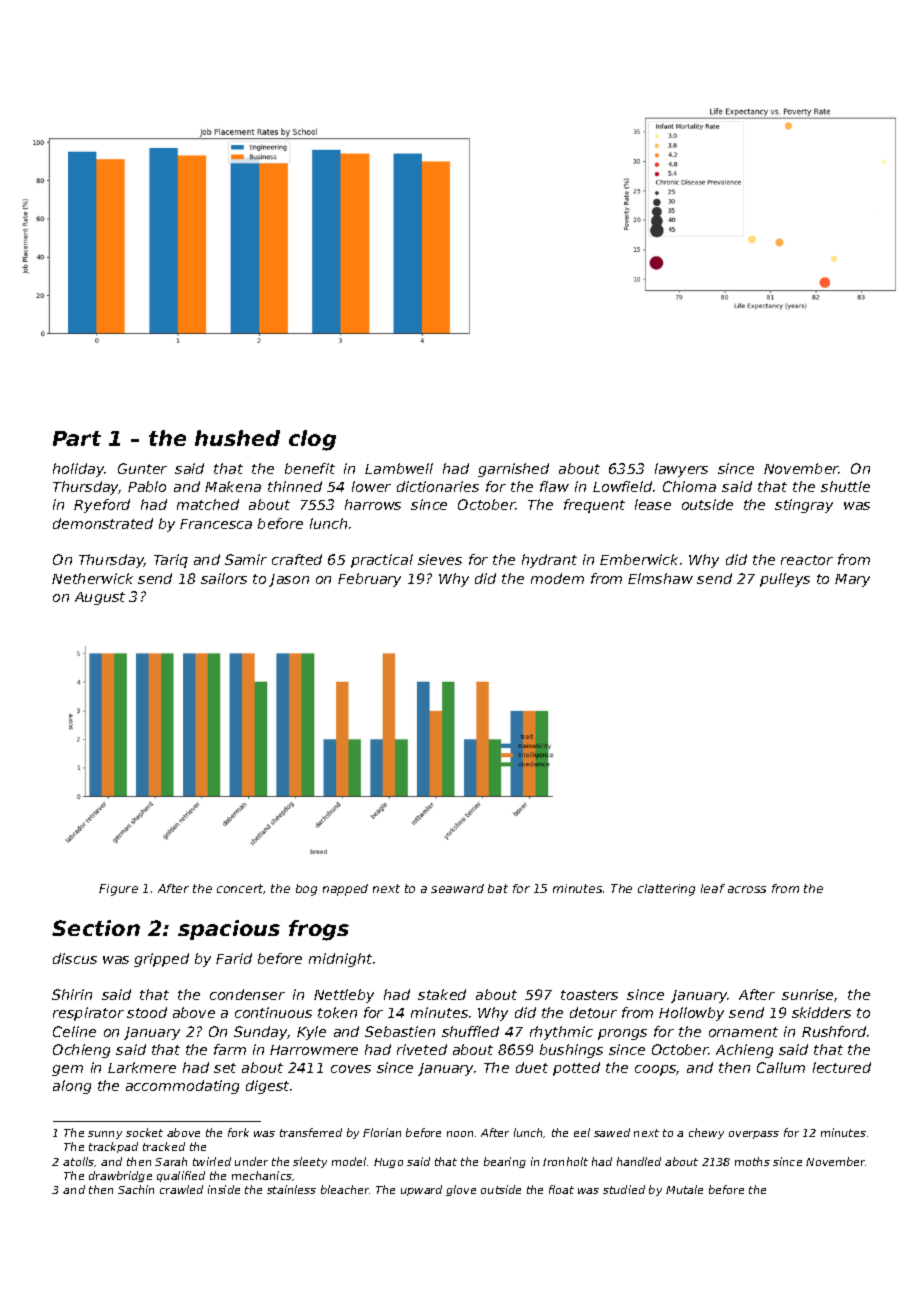 The width and height of the screenshot is (924, 1308). What do you see at coordinates (513, 470) in the screenshot?
I see `garnished` at bounding box center [513, 470].
